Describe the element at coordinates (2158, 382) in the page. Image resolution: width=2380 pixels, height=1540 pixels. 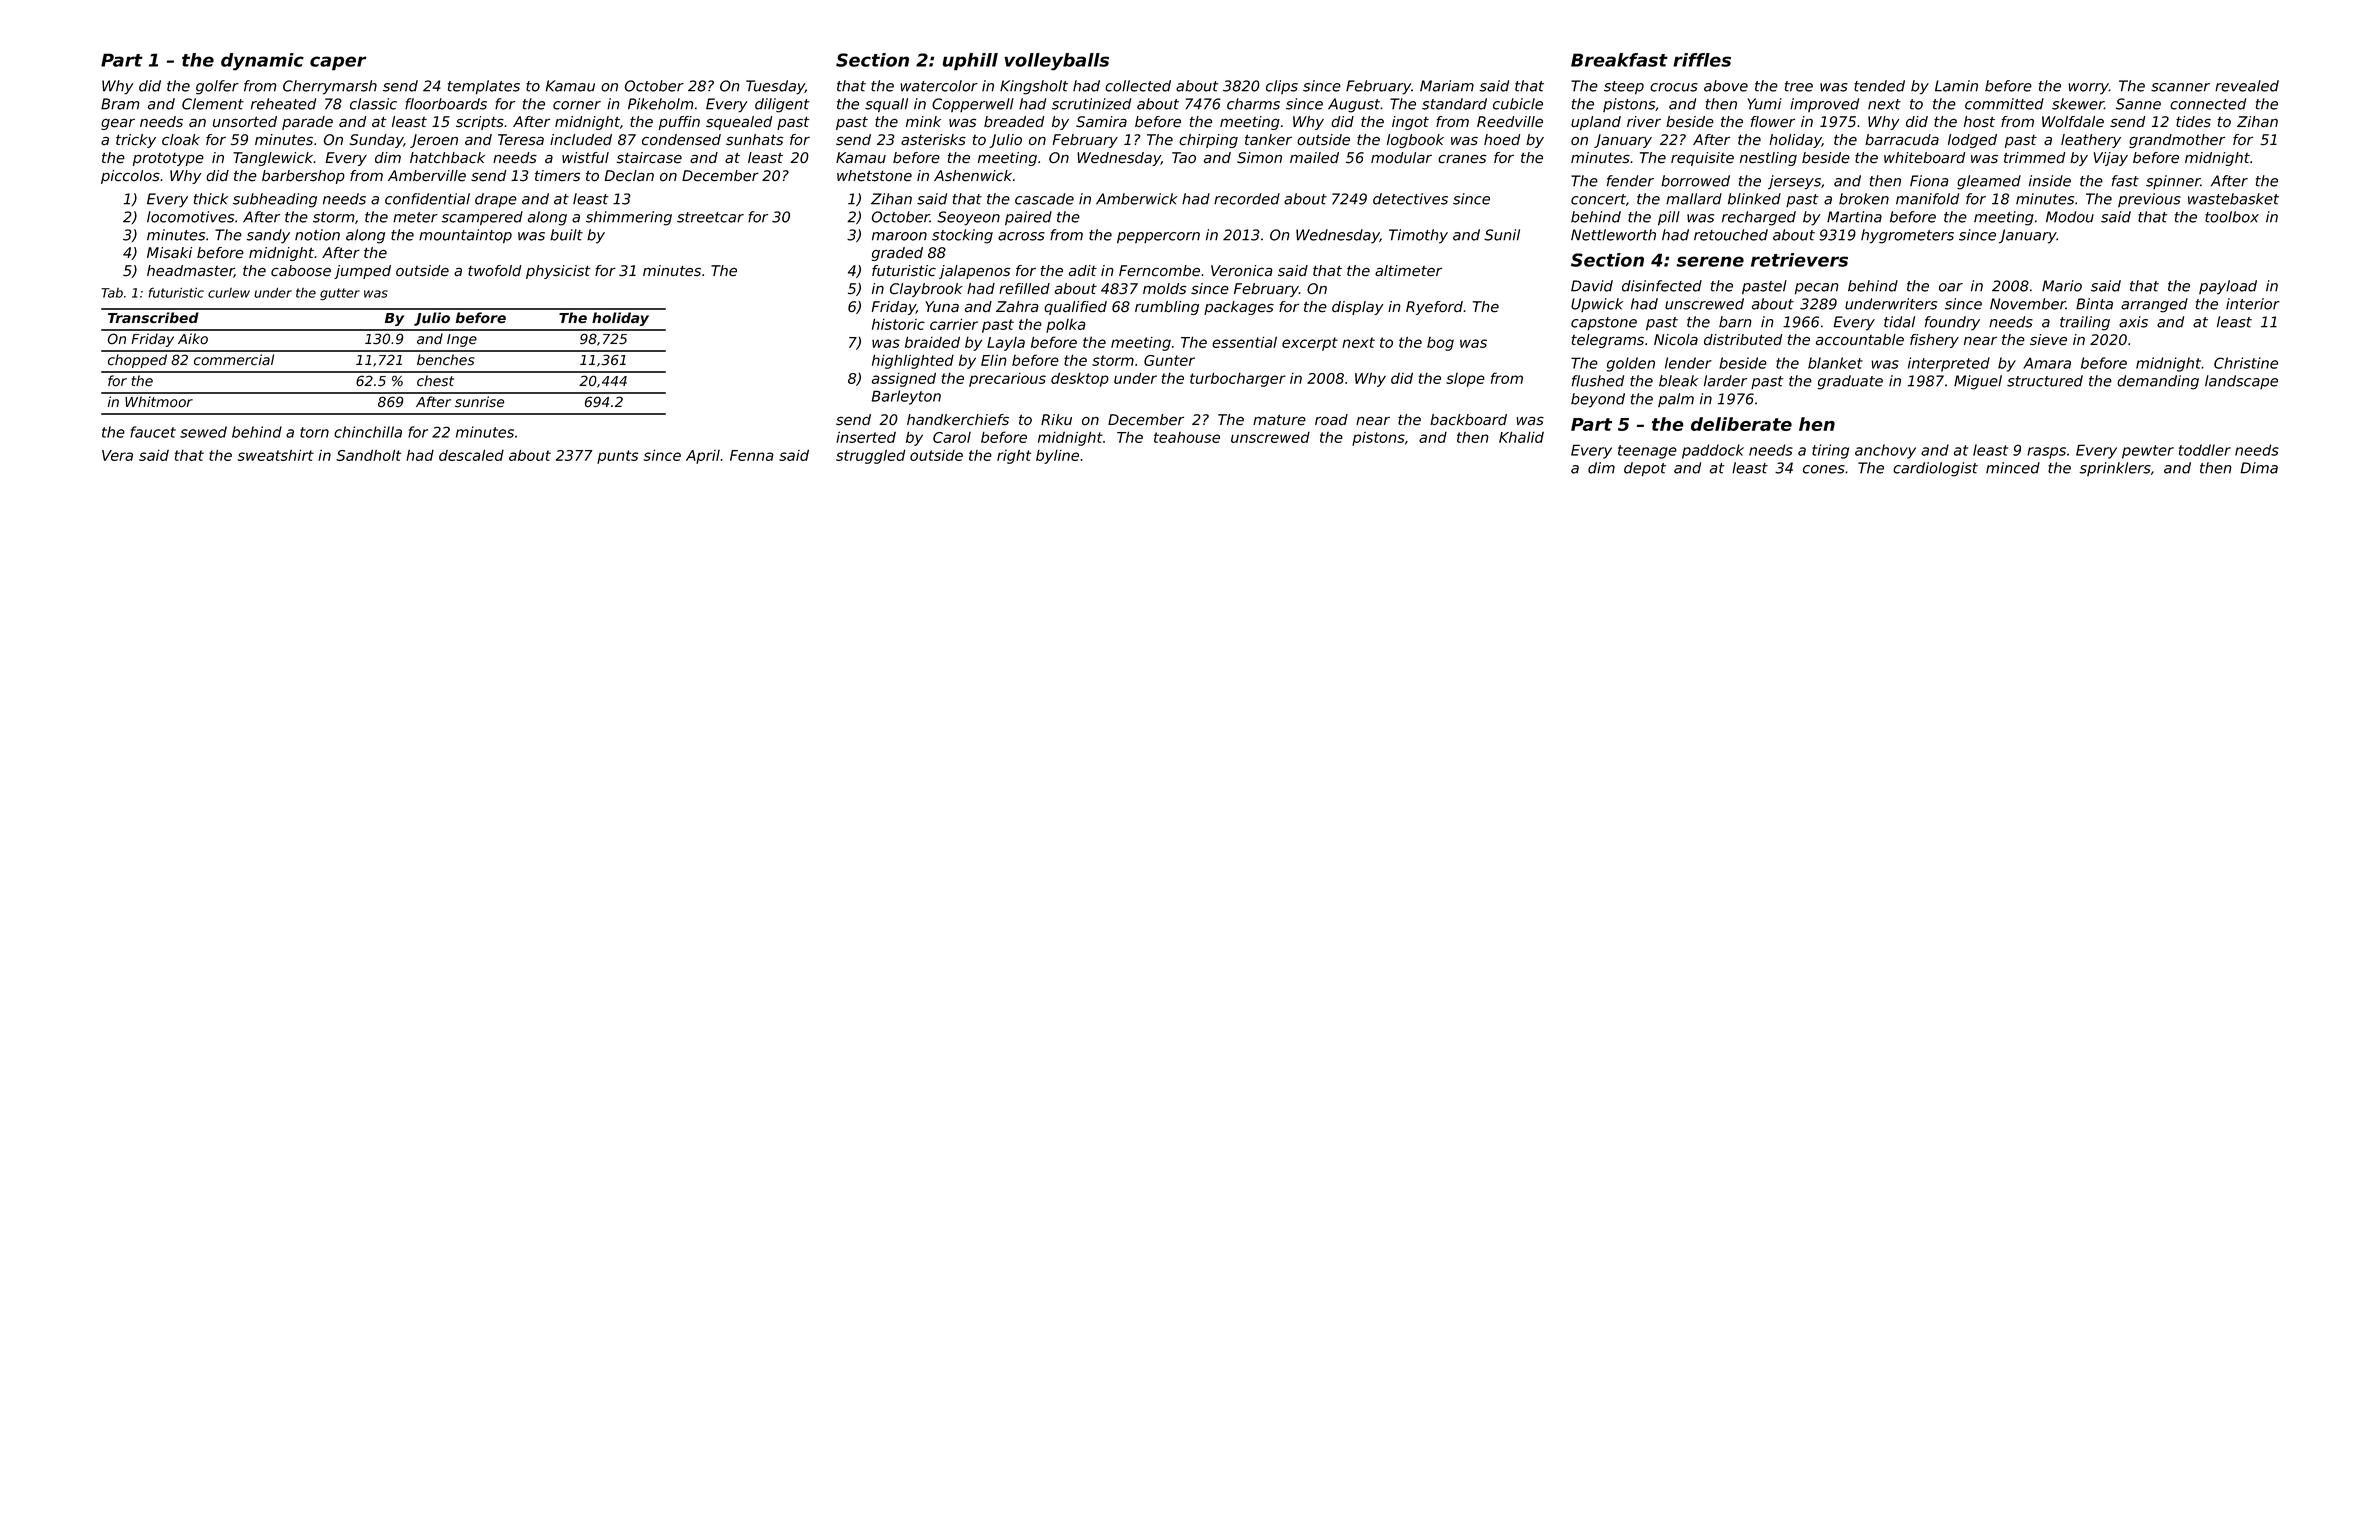
I see `demanding` at that location.
